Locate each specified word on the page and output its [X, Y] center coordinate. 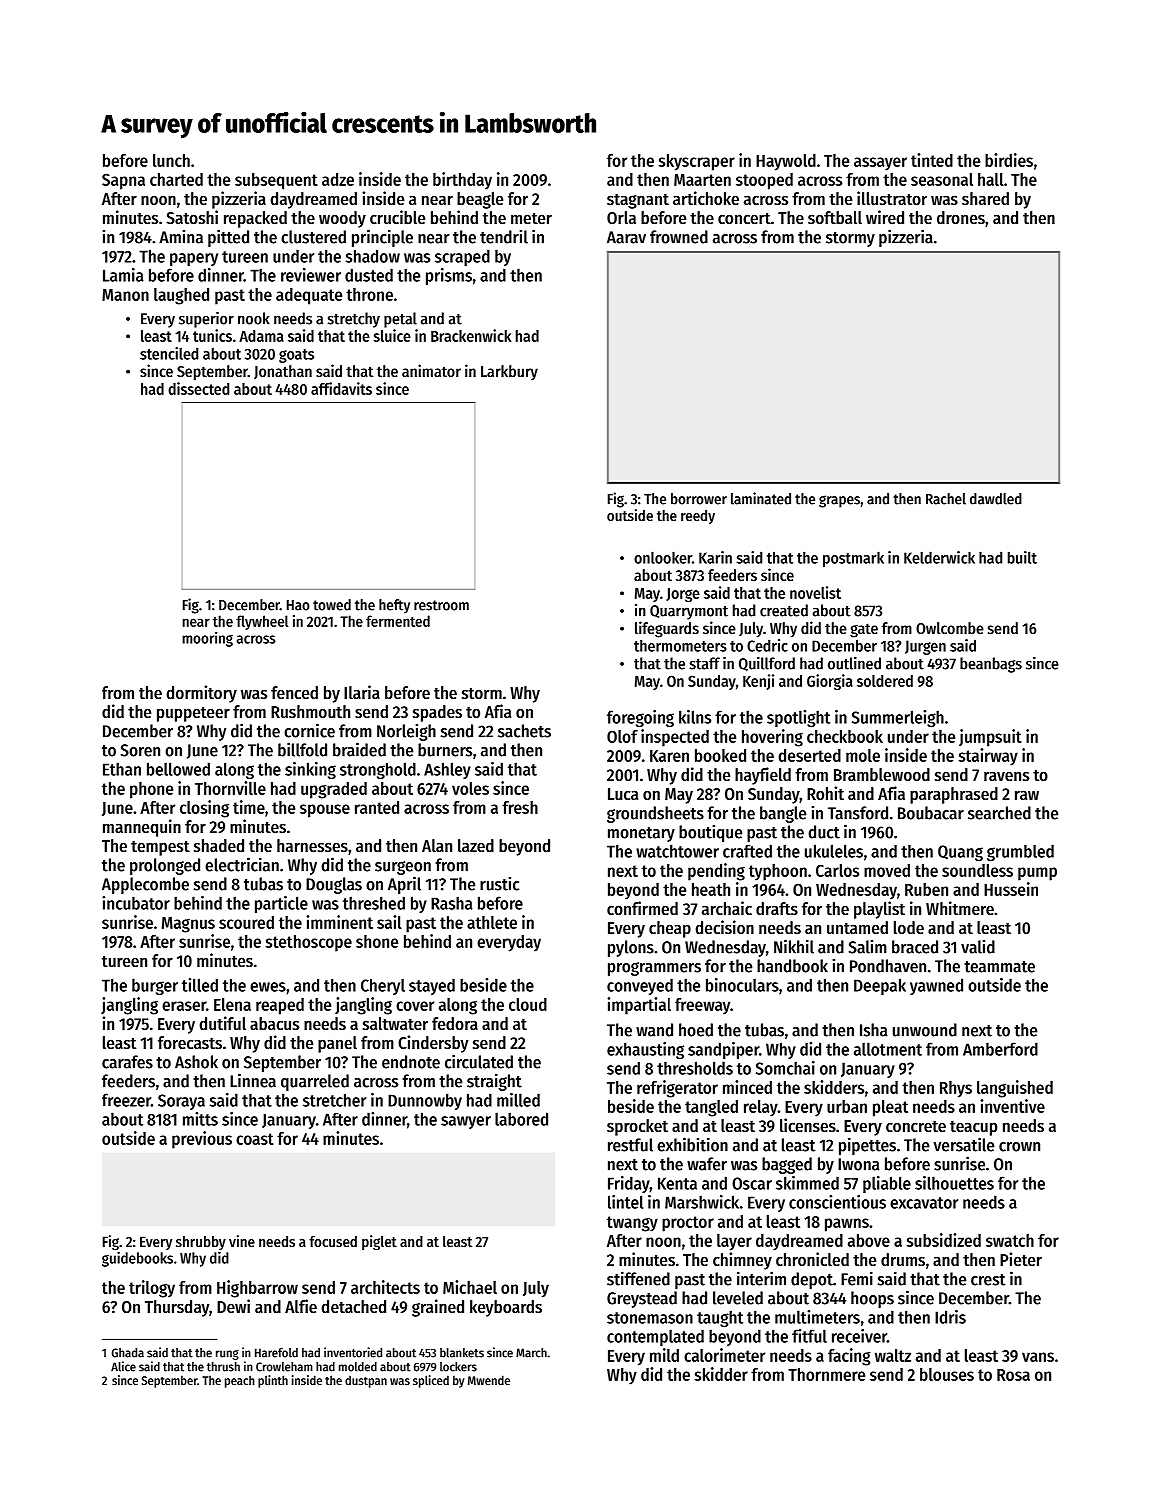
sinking [310, 770]
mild [664, 1355]
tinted [932, 160]
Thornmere [826, 1374]
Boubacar [931, 813]
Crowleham [284, 1367]
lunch [171, 160]
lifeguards [667, 629]
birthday [462, 181]
